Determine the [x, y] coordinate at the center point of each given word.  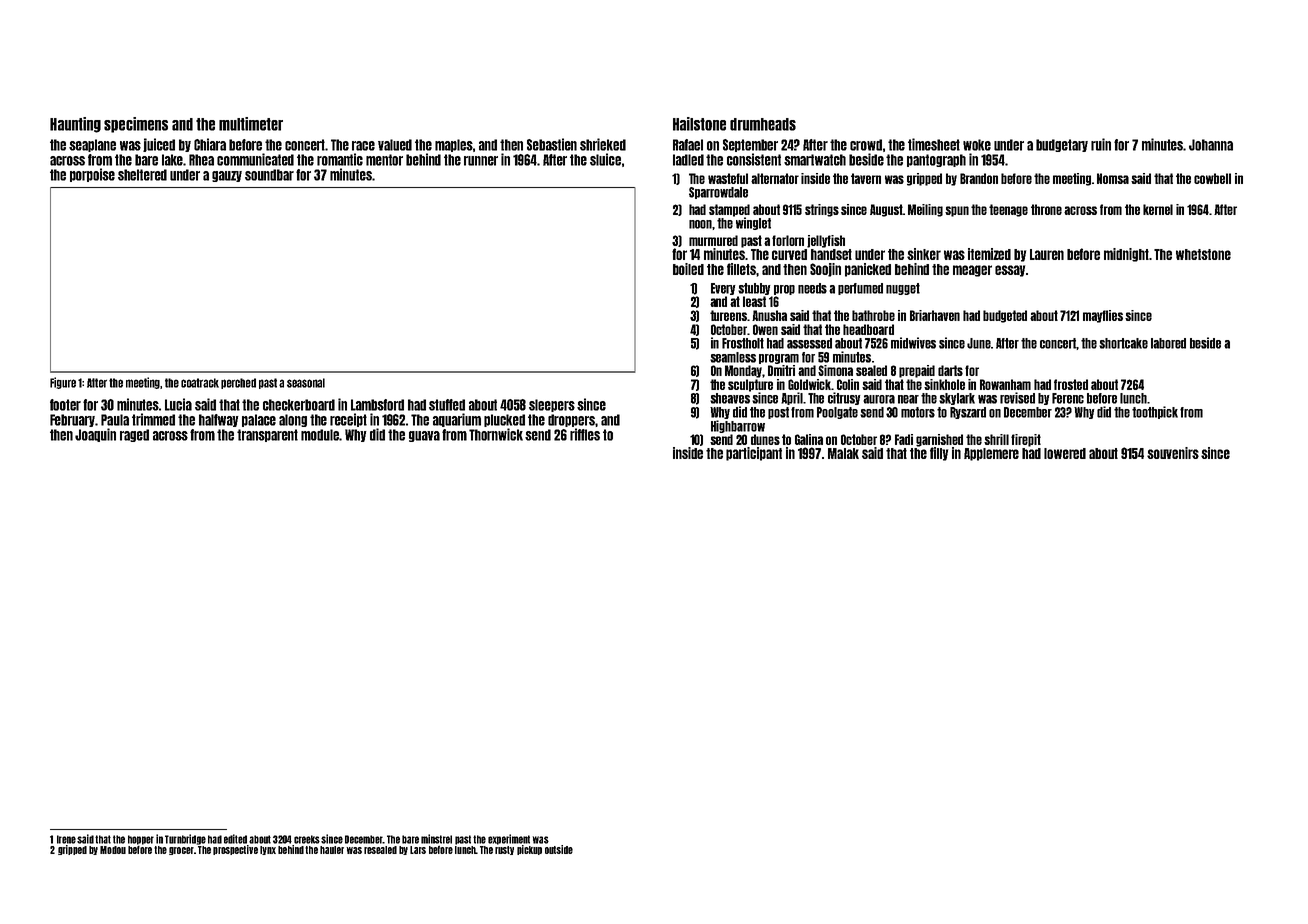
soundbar [269, 175]
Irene [66, 839]
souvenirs [1173, 453]
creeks [307, 839]
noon [700, 224]
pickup [529, 850]
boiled [688, 269]
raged [134, 435]
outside [559, 849]
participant [754, 454]
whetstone [1203, 254]
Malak [843, 453]
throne [1046, 209]
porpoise [92, 175]
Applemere [991, 454]
